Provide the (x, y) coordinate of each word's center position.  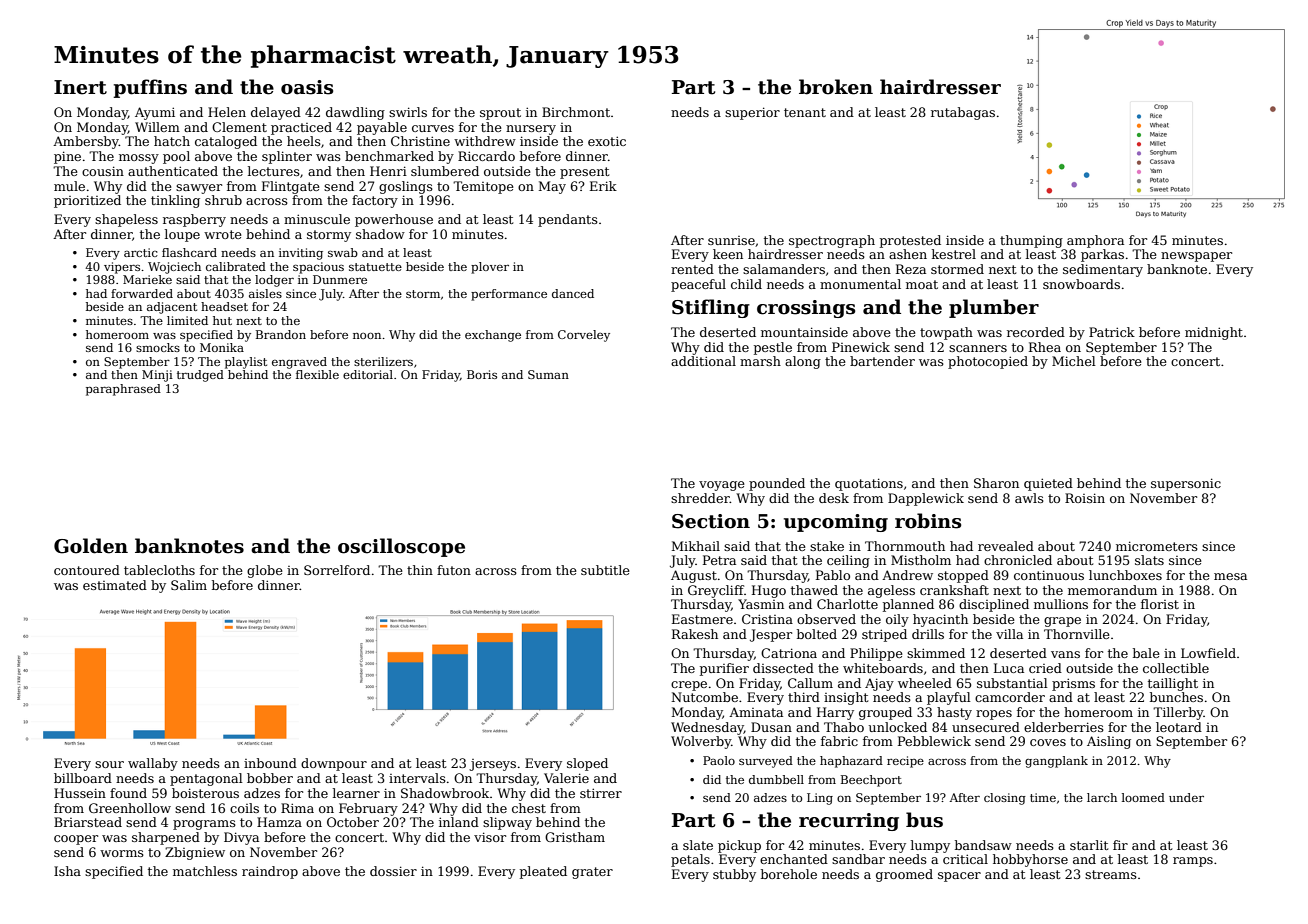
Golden (91, 546)
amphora (1095, 241)
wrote (223, 234)
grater (592, 873)
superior (752, 113)
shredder (700, 498)
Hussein (80, 793)
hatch (172, 141)
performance (509, 295)
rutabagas (963, 113)
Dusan (771, 727)
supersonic (1186, 484)
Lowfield (1208, 653)
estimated (115, 585)
